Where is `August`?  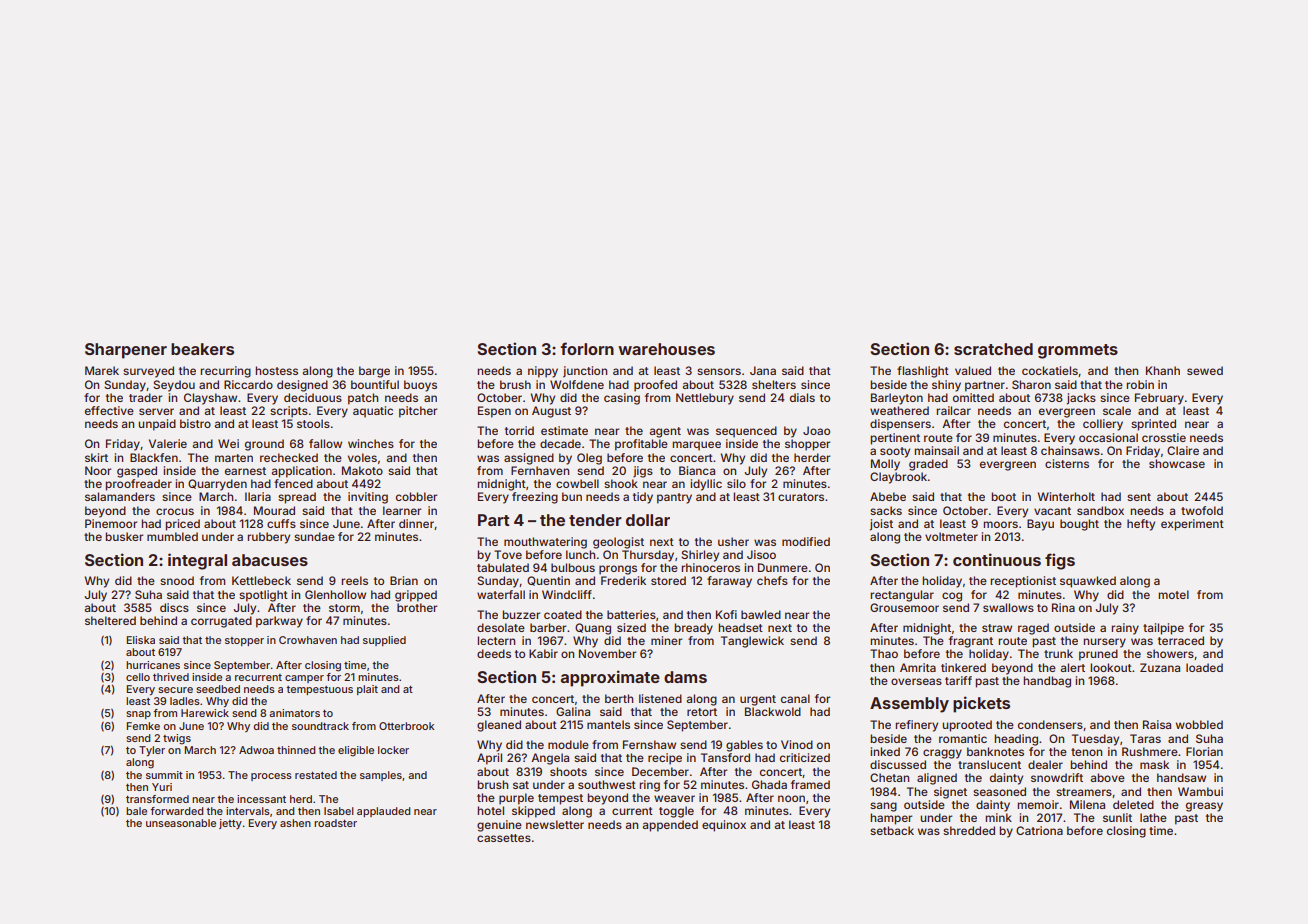 August is located at coordinates (551, 412).
